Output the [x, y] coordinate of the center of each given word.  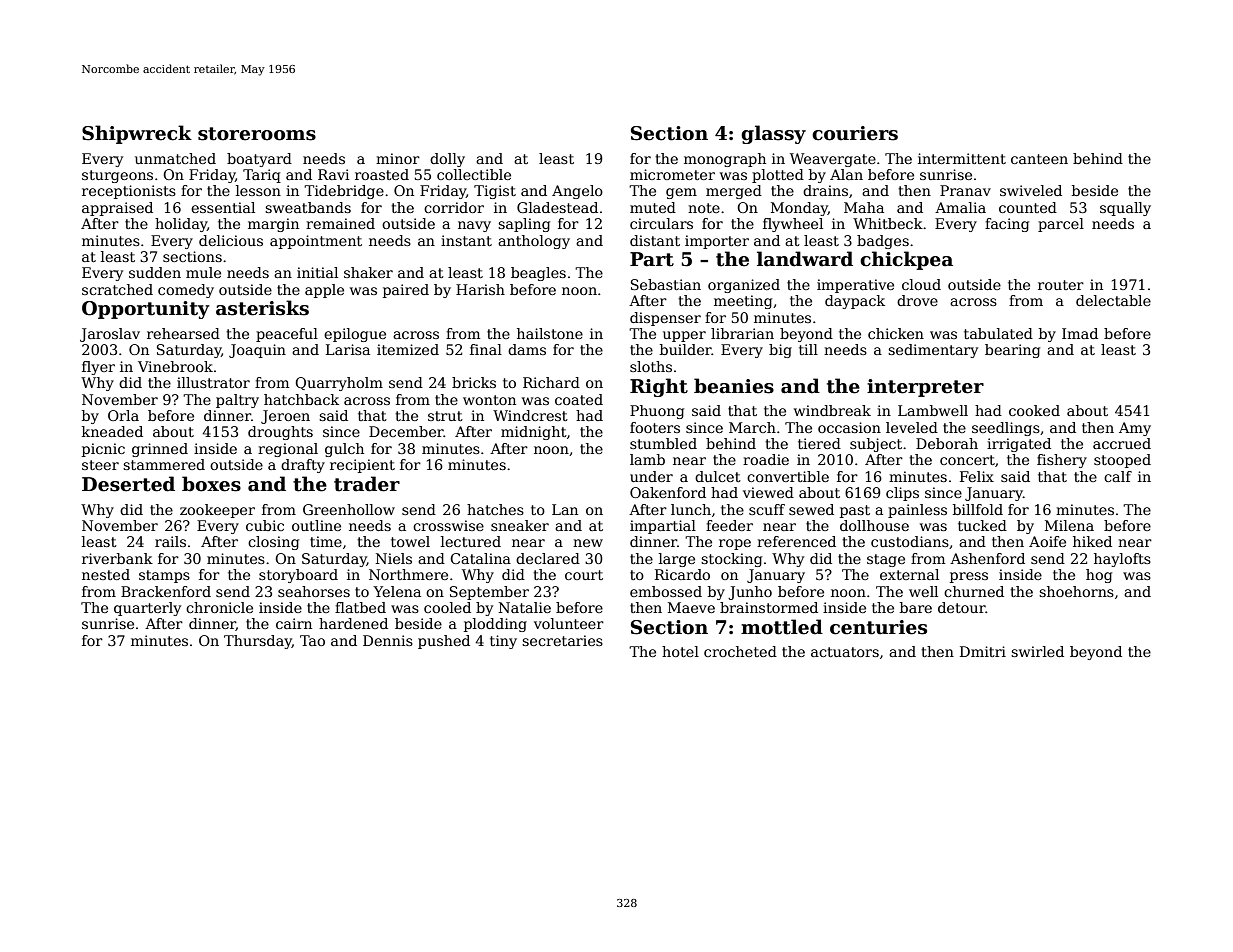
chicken [896, 333]
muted [653, 207]
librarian [742, 333]
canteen [1039, 159]
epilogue [355, 335]
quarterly [147, 609]
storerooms [257, 134]
